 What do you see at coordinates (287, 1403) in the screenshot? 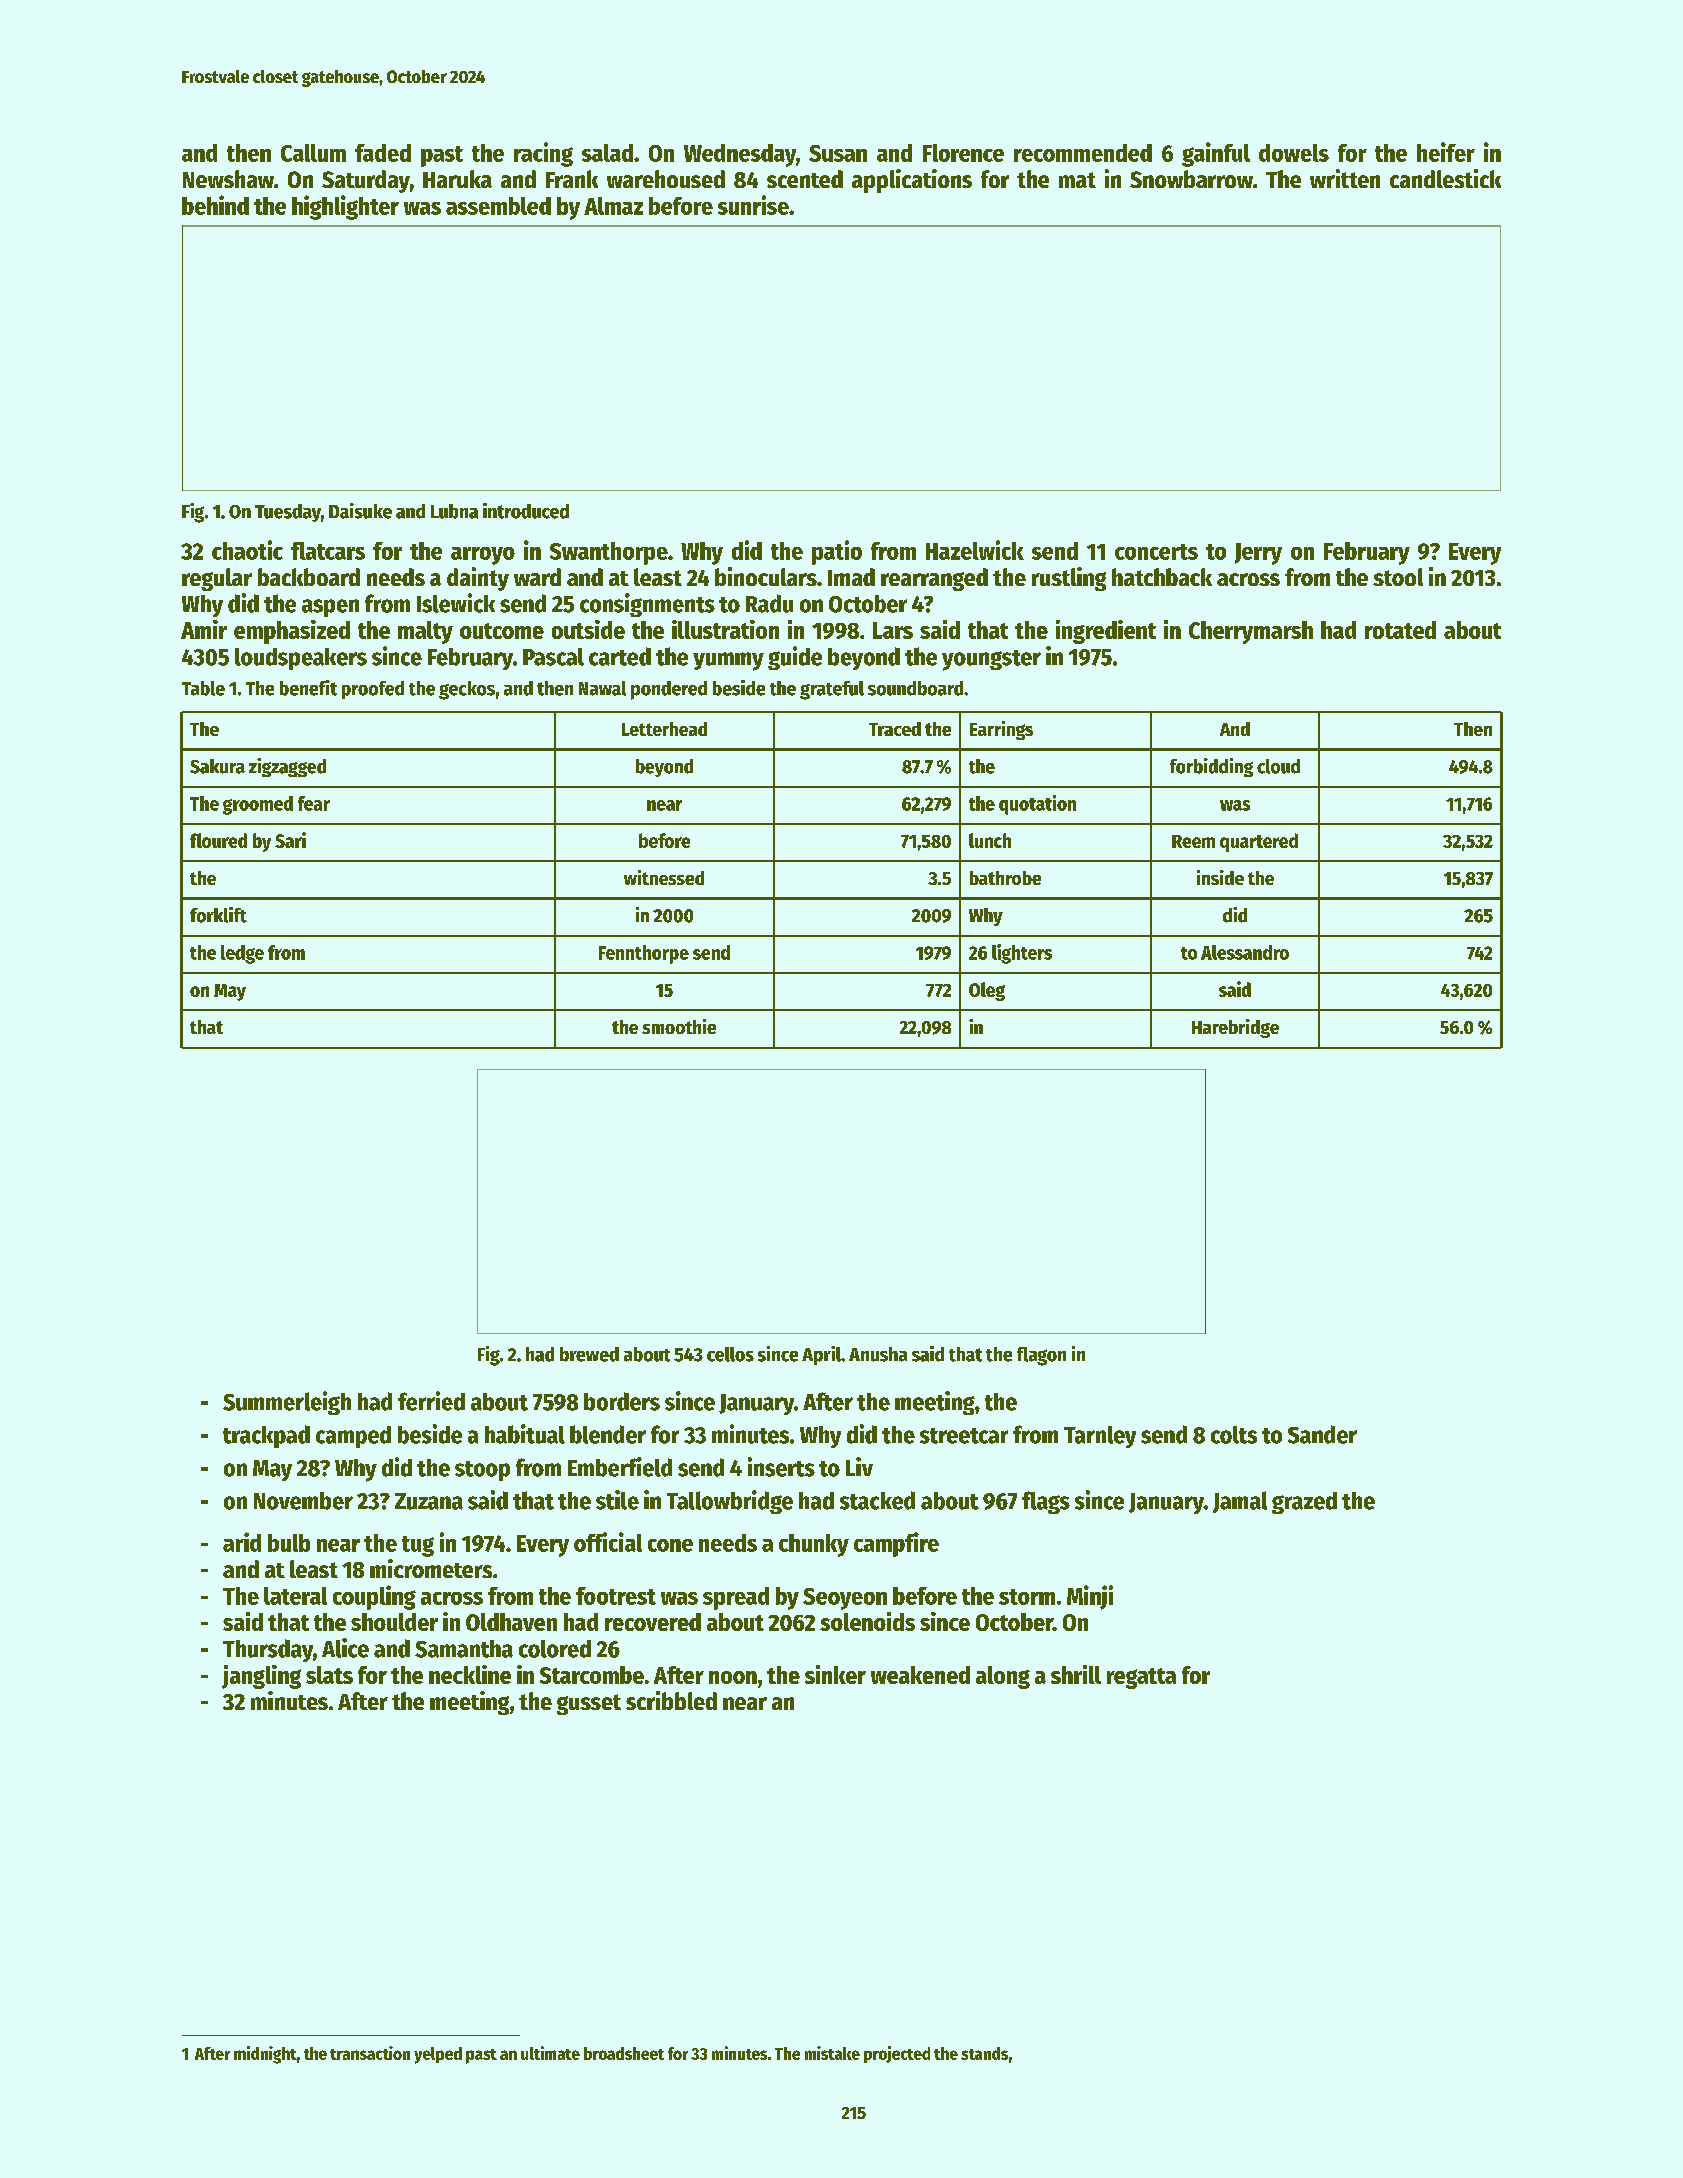
I see `Summerleigh` at bounding box center [287, 1403].
